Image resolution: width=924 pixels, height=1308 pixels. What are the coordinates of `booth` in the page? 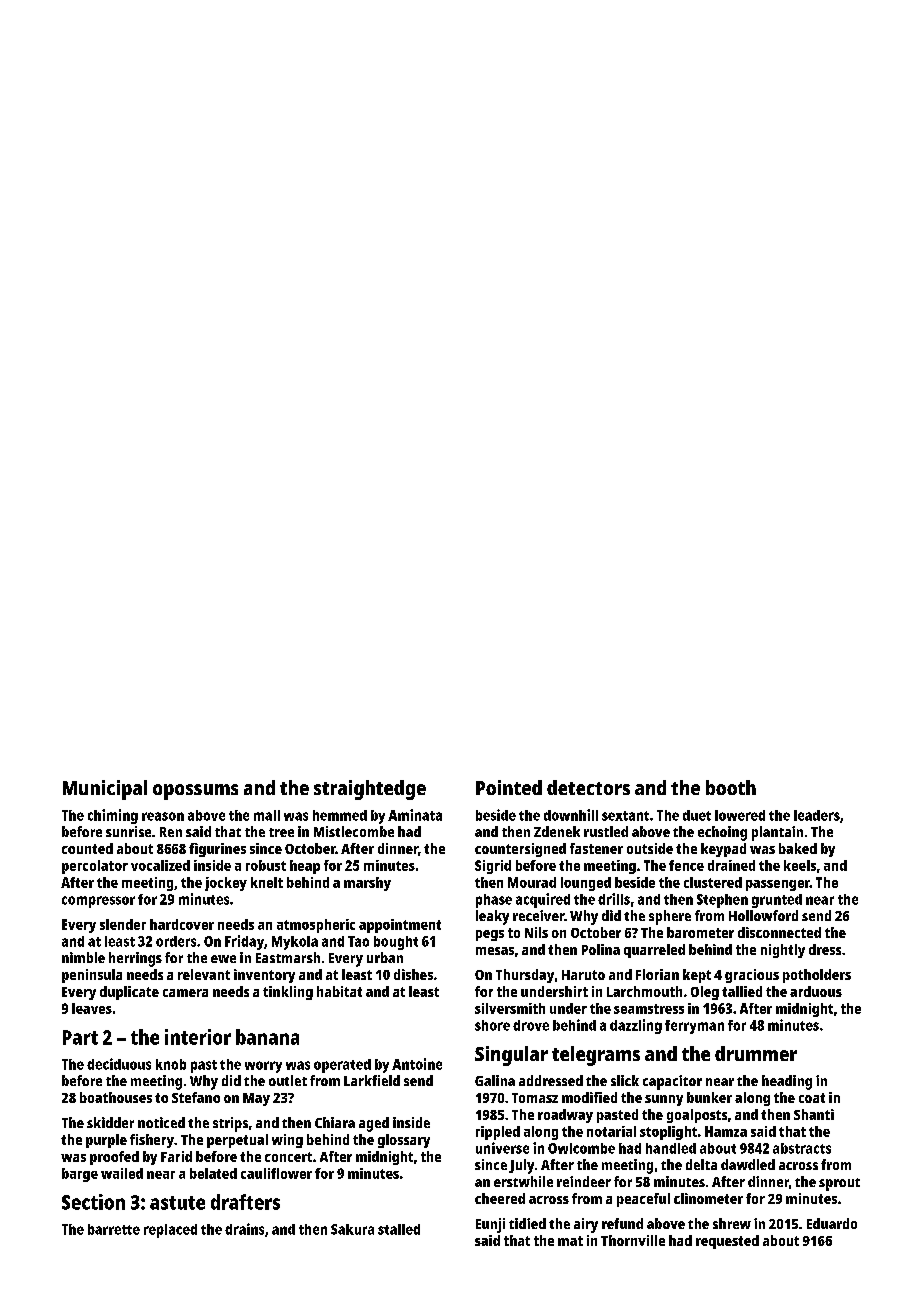 It's located at (731, 787).
